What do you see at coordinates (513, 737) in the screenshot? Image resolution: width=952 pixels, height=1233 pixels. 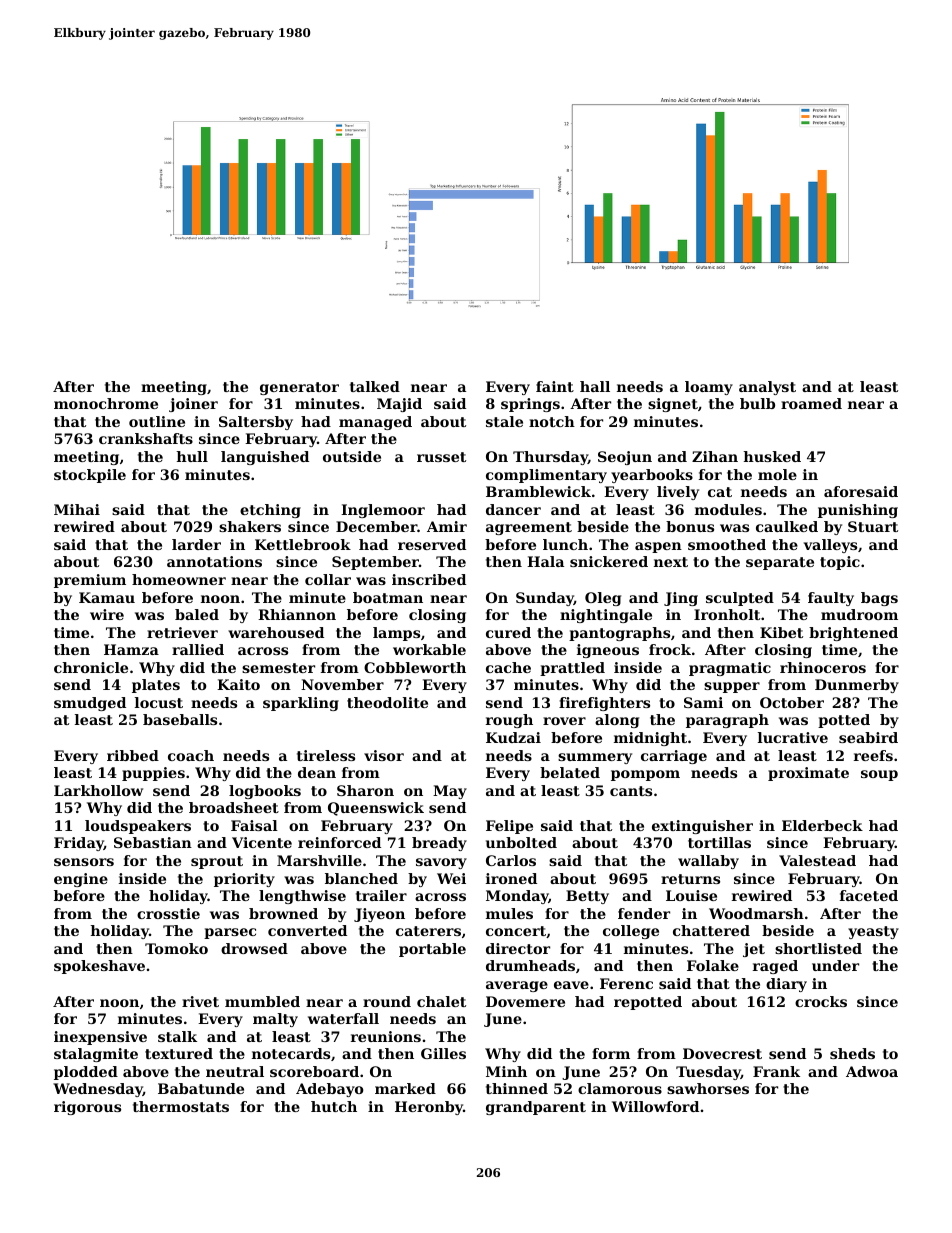 I see `Kudzai` at bounding box center [513, 737].
